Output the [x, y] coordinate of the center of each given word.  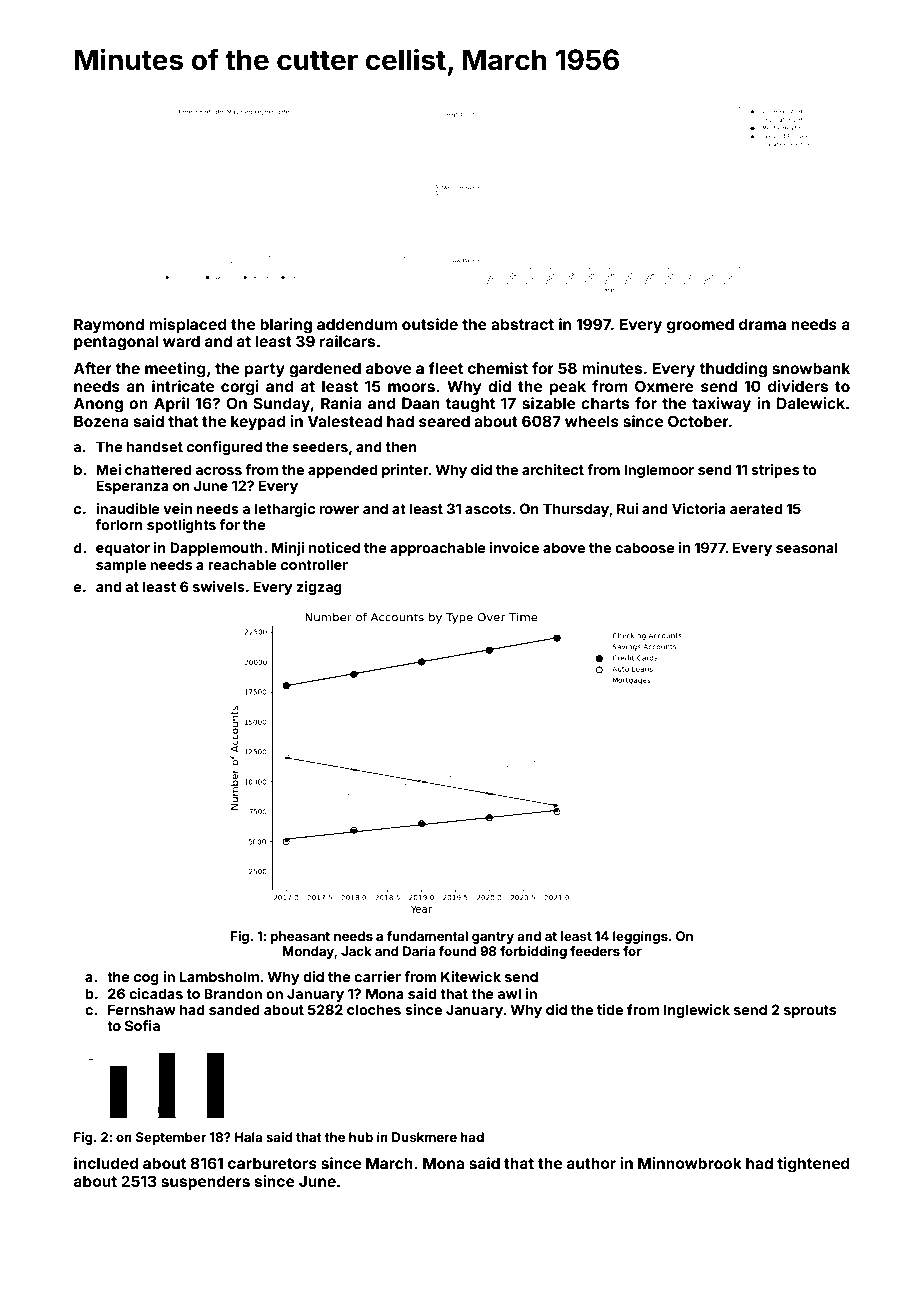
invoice [514, 547]
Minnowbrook [690, 1163]
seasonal [807, 547]
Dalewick [811, 403]
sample [121, 566]
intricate [183, 386]
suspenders [205, 1182]
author [591, 1163]
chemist [498, 368]
